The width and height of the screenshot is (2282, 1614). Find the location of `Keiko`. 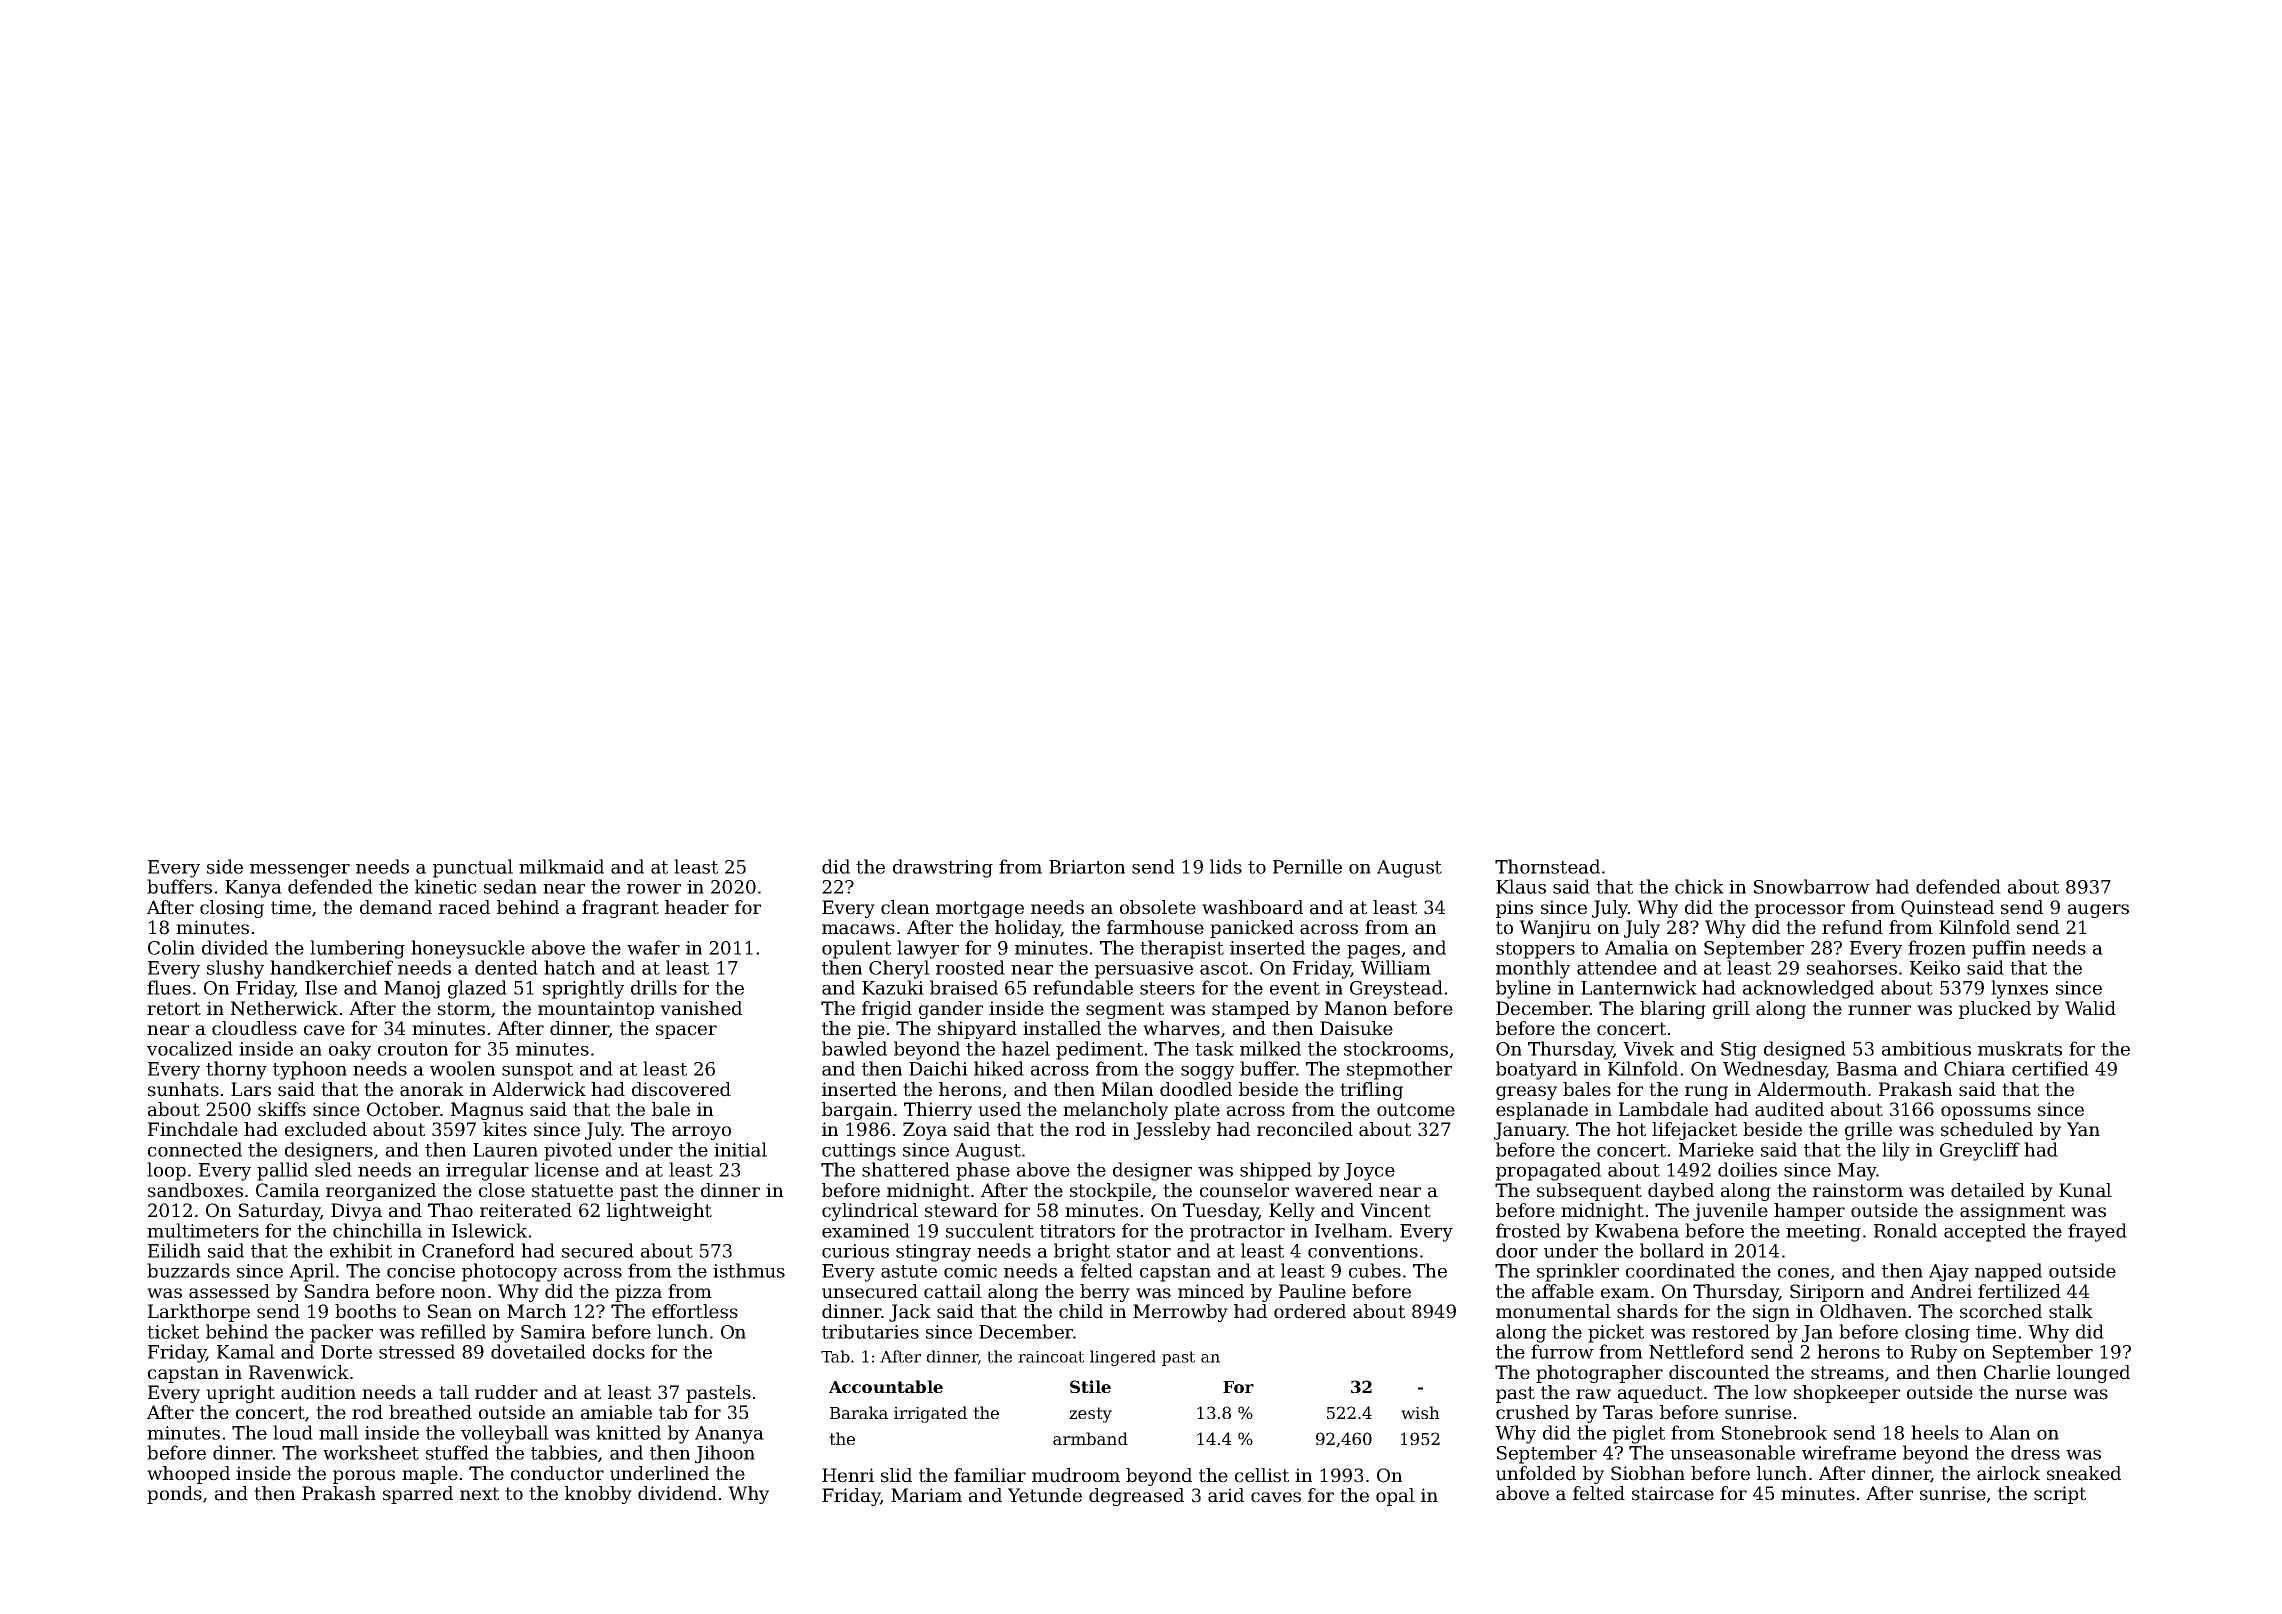

Keiko is located at coordinates (1935, 967).
